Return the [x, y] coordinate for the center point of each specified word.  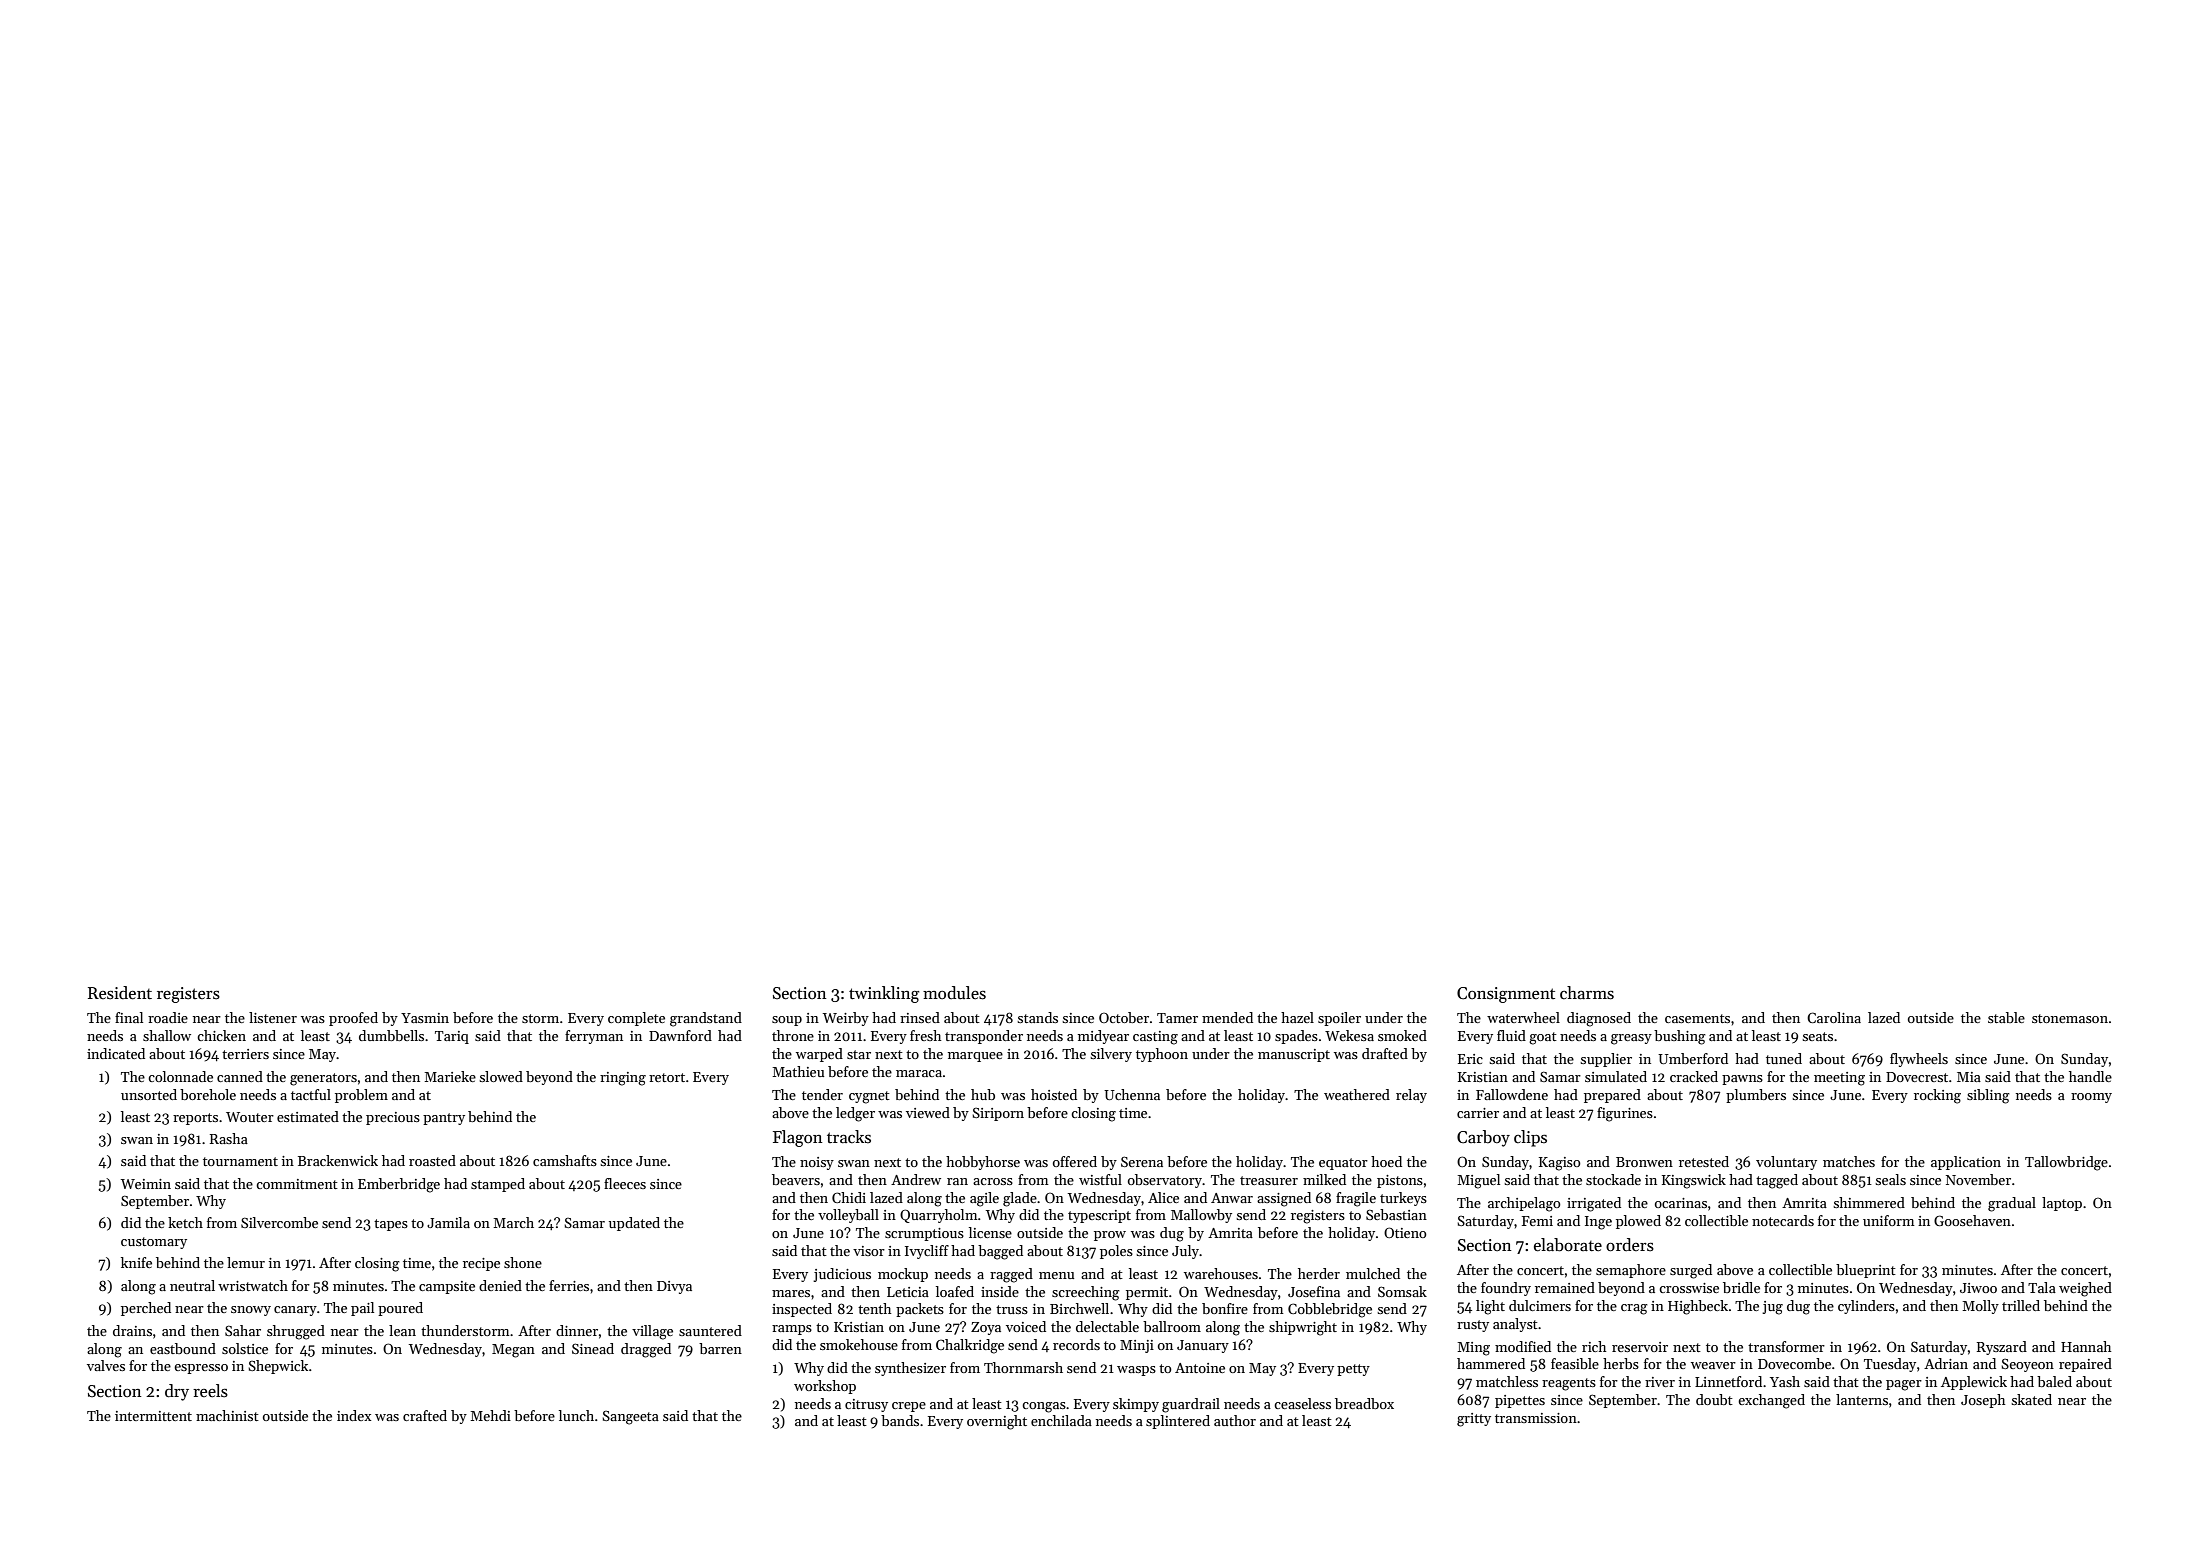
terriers [245, 1054]
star [859, 1054]
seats [1817, 1036]
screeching [1086, 1293]
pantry [444, 1119]
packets [920, 1310]
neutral [192, 1285]
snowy [251, 1311]
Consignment [1506, 995]
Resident [120, 993]
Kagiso [1560, 1164]
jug [1772, 1308]
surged [1691, 1271]
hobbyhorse [983, 1163]
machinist [227, 1415]
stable [2006, 1017]
